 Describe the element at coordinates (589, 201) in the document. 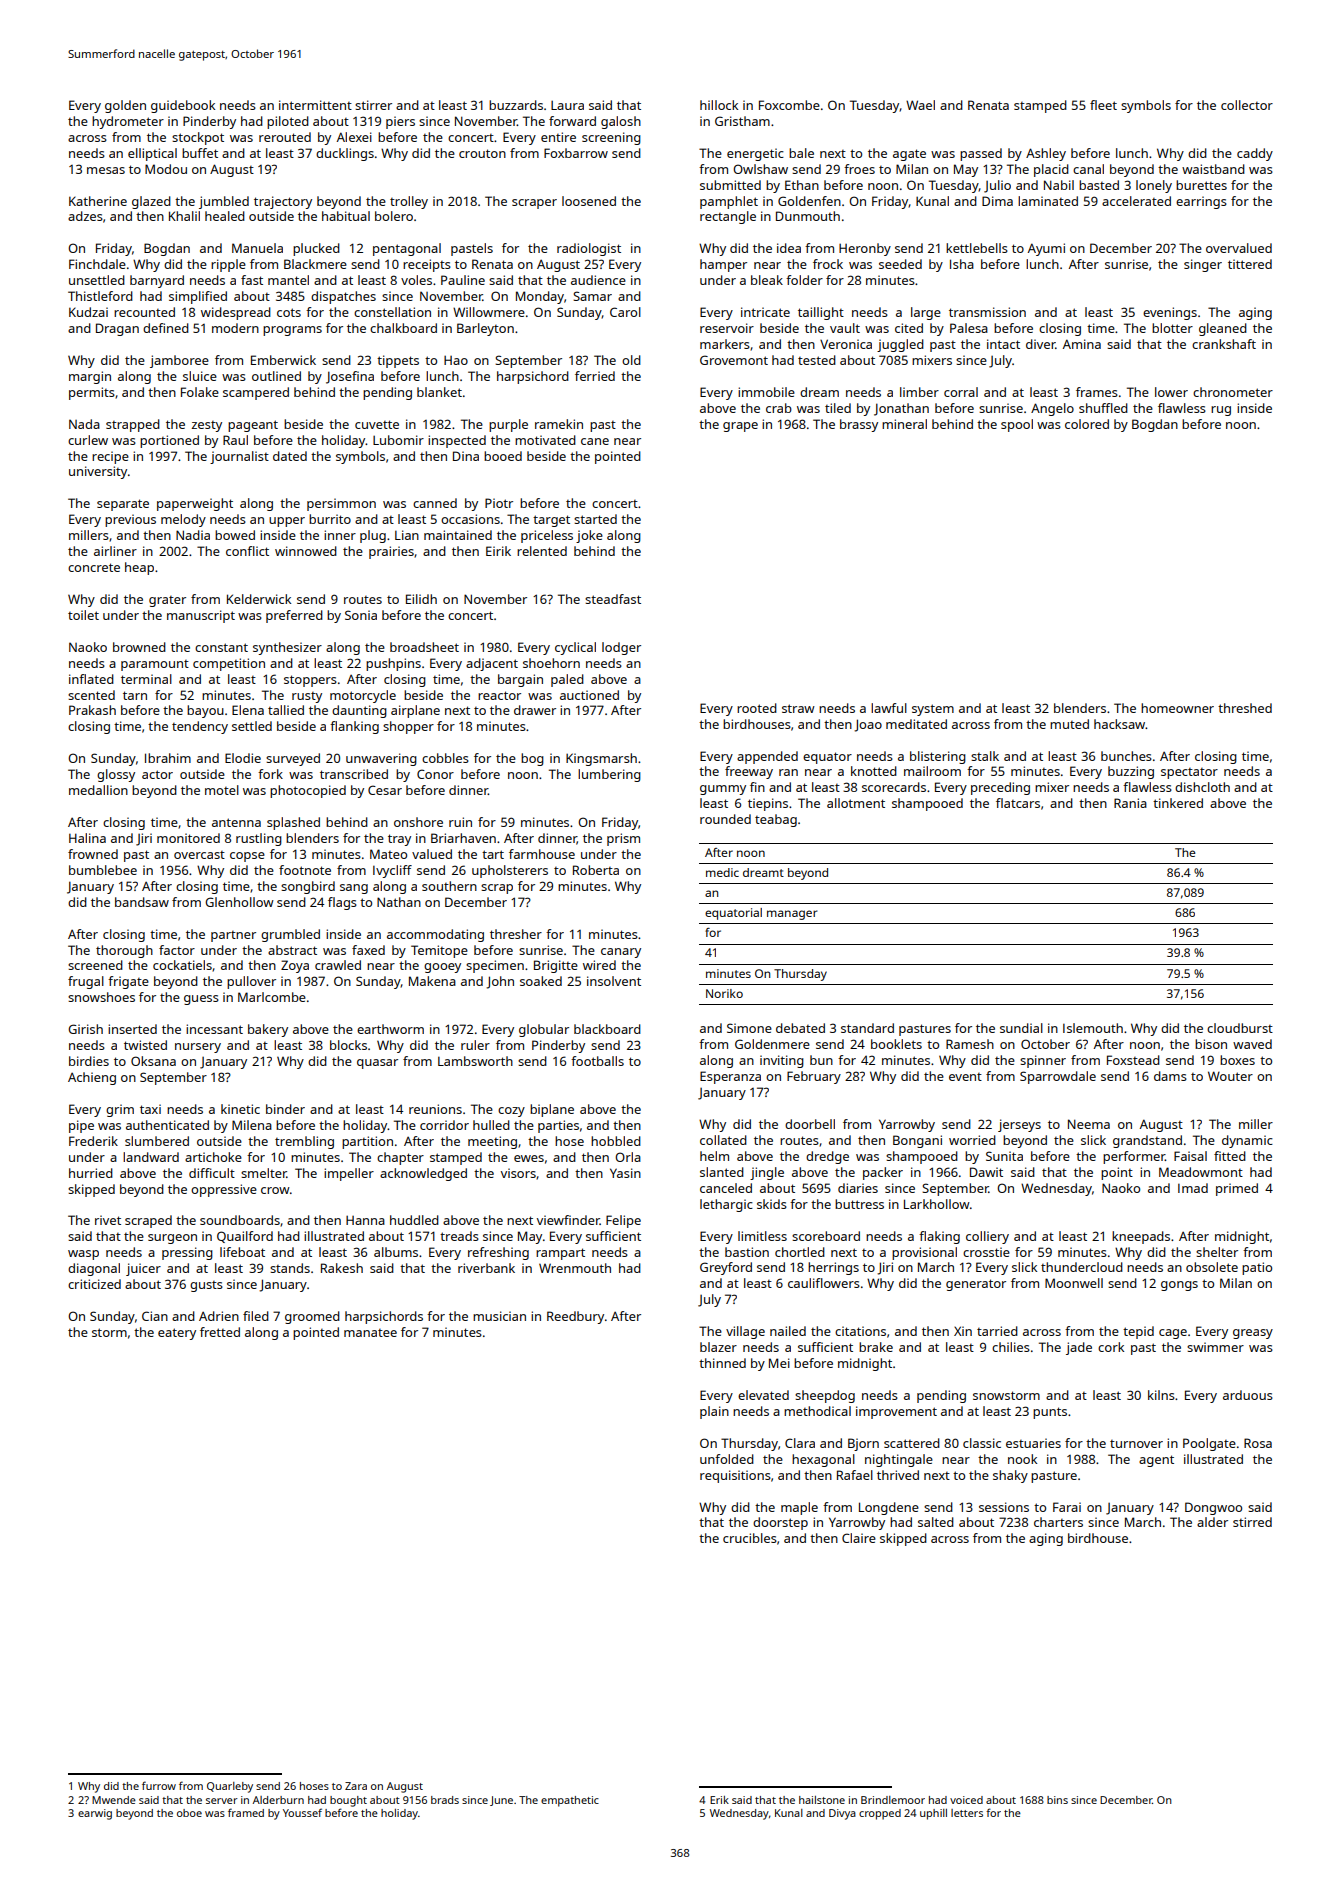

I see `loosened` at that location.
